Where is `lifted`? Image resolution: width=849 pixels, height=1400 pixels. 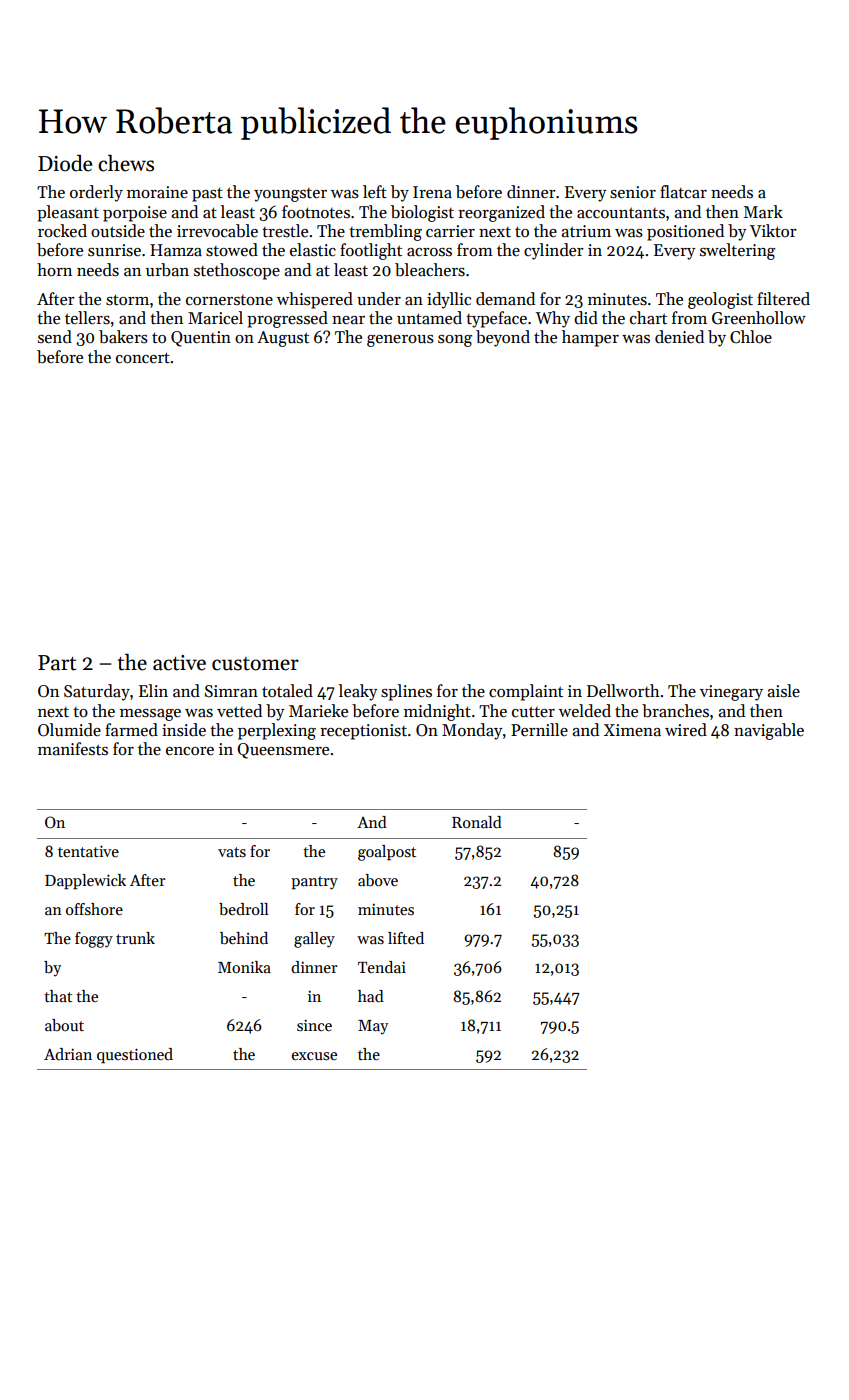 lifted is located at coordinates (406, 938).
